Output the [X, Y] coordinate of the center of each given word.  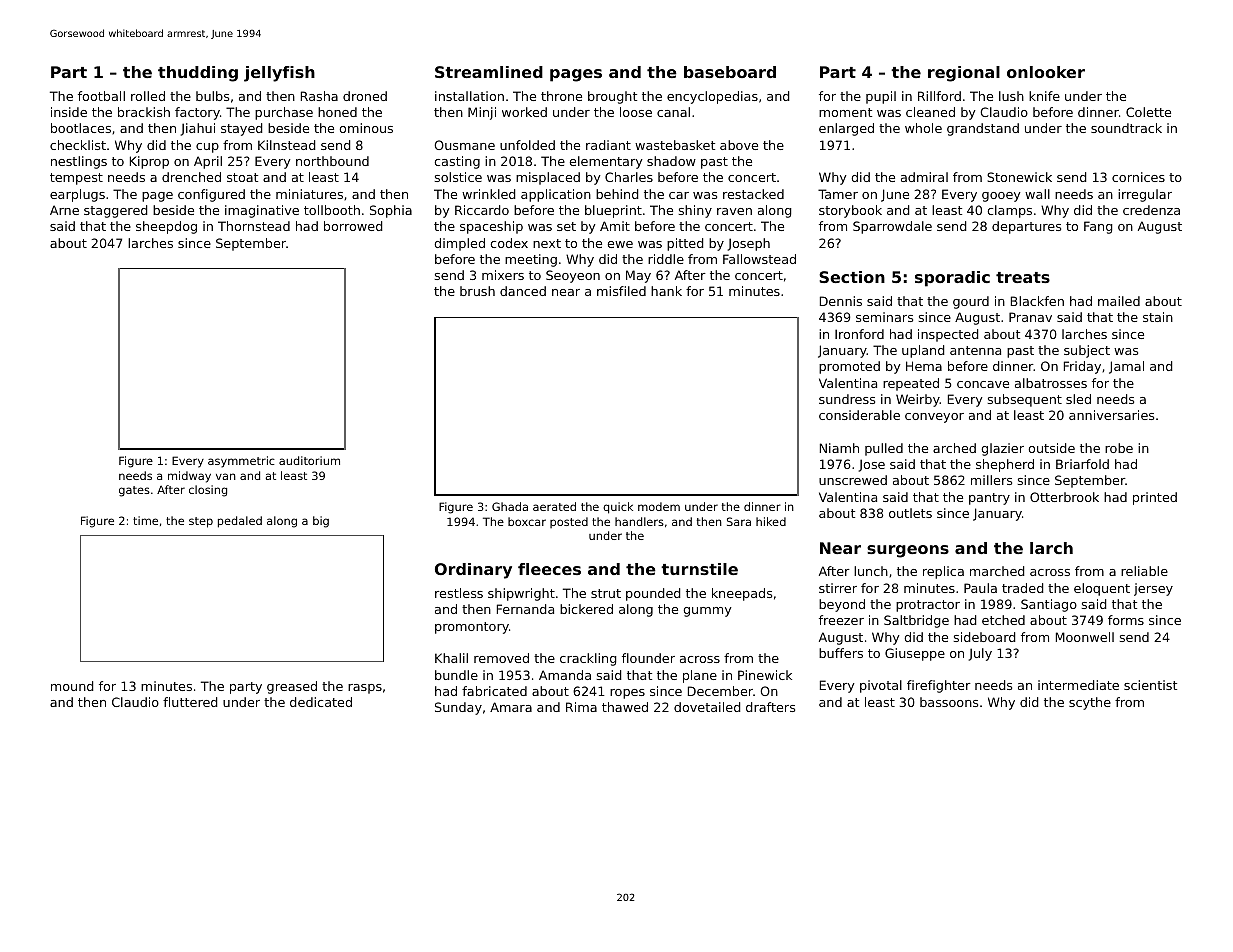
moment [845, 112]
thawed [625, 707]
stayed [242, 129]
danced [523, 291]
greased [292, 687]
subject [1087, 351]
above [739, 145]
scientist [1150, 685]
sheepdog [166, 227]
